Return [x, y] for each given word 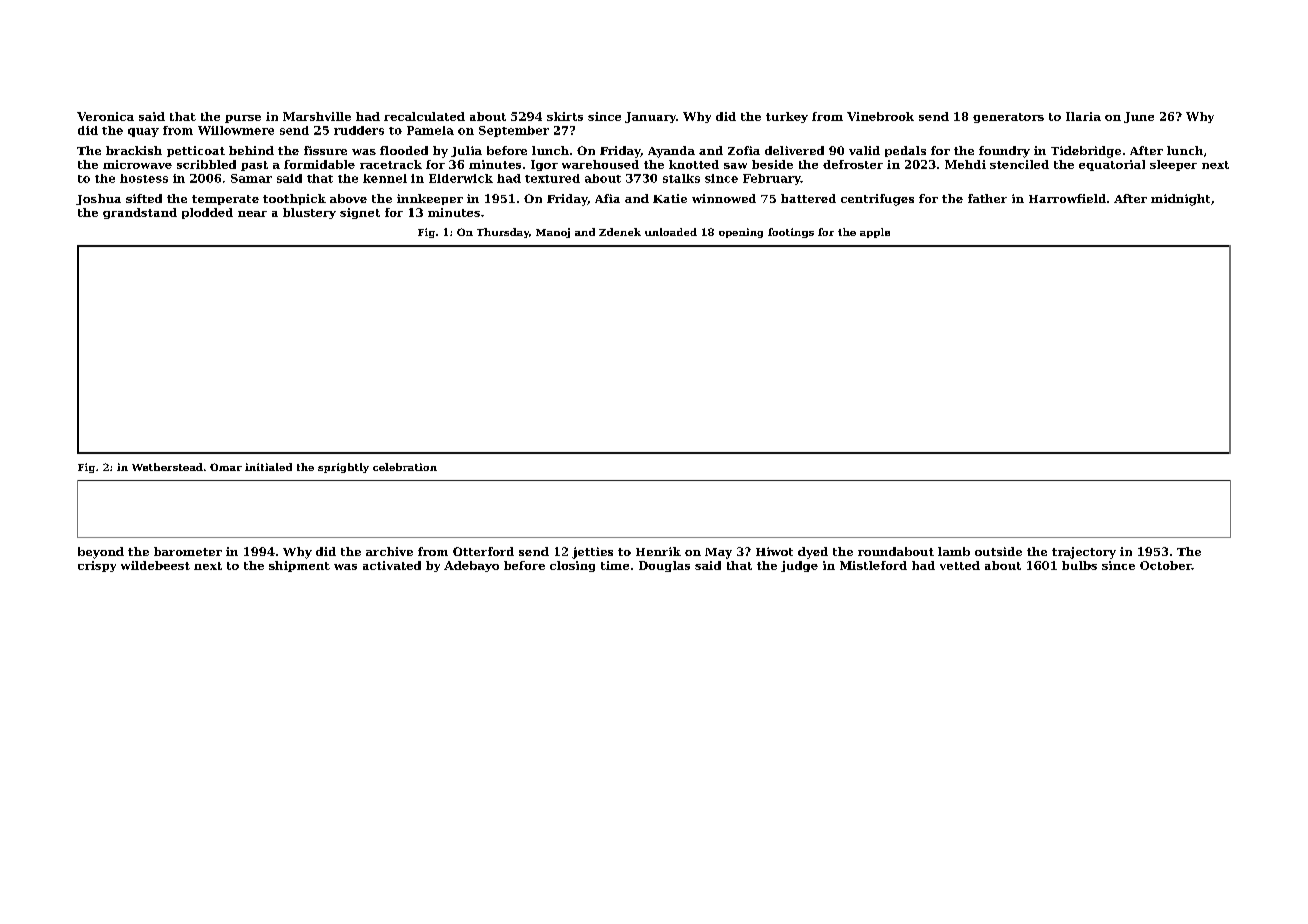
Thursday [503, 233]
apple [875, 233]
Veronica [105, 116]
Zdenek [620, 232]
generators [1008, 118]
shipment [299, 566]
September [514, 131]
